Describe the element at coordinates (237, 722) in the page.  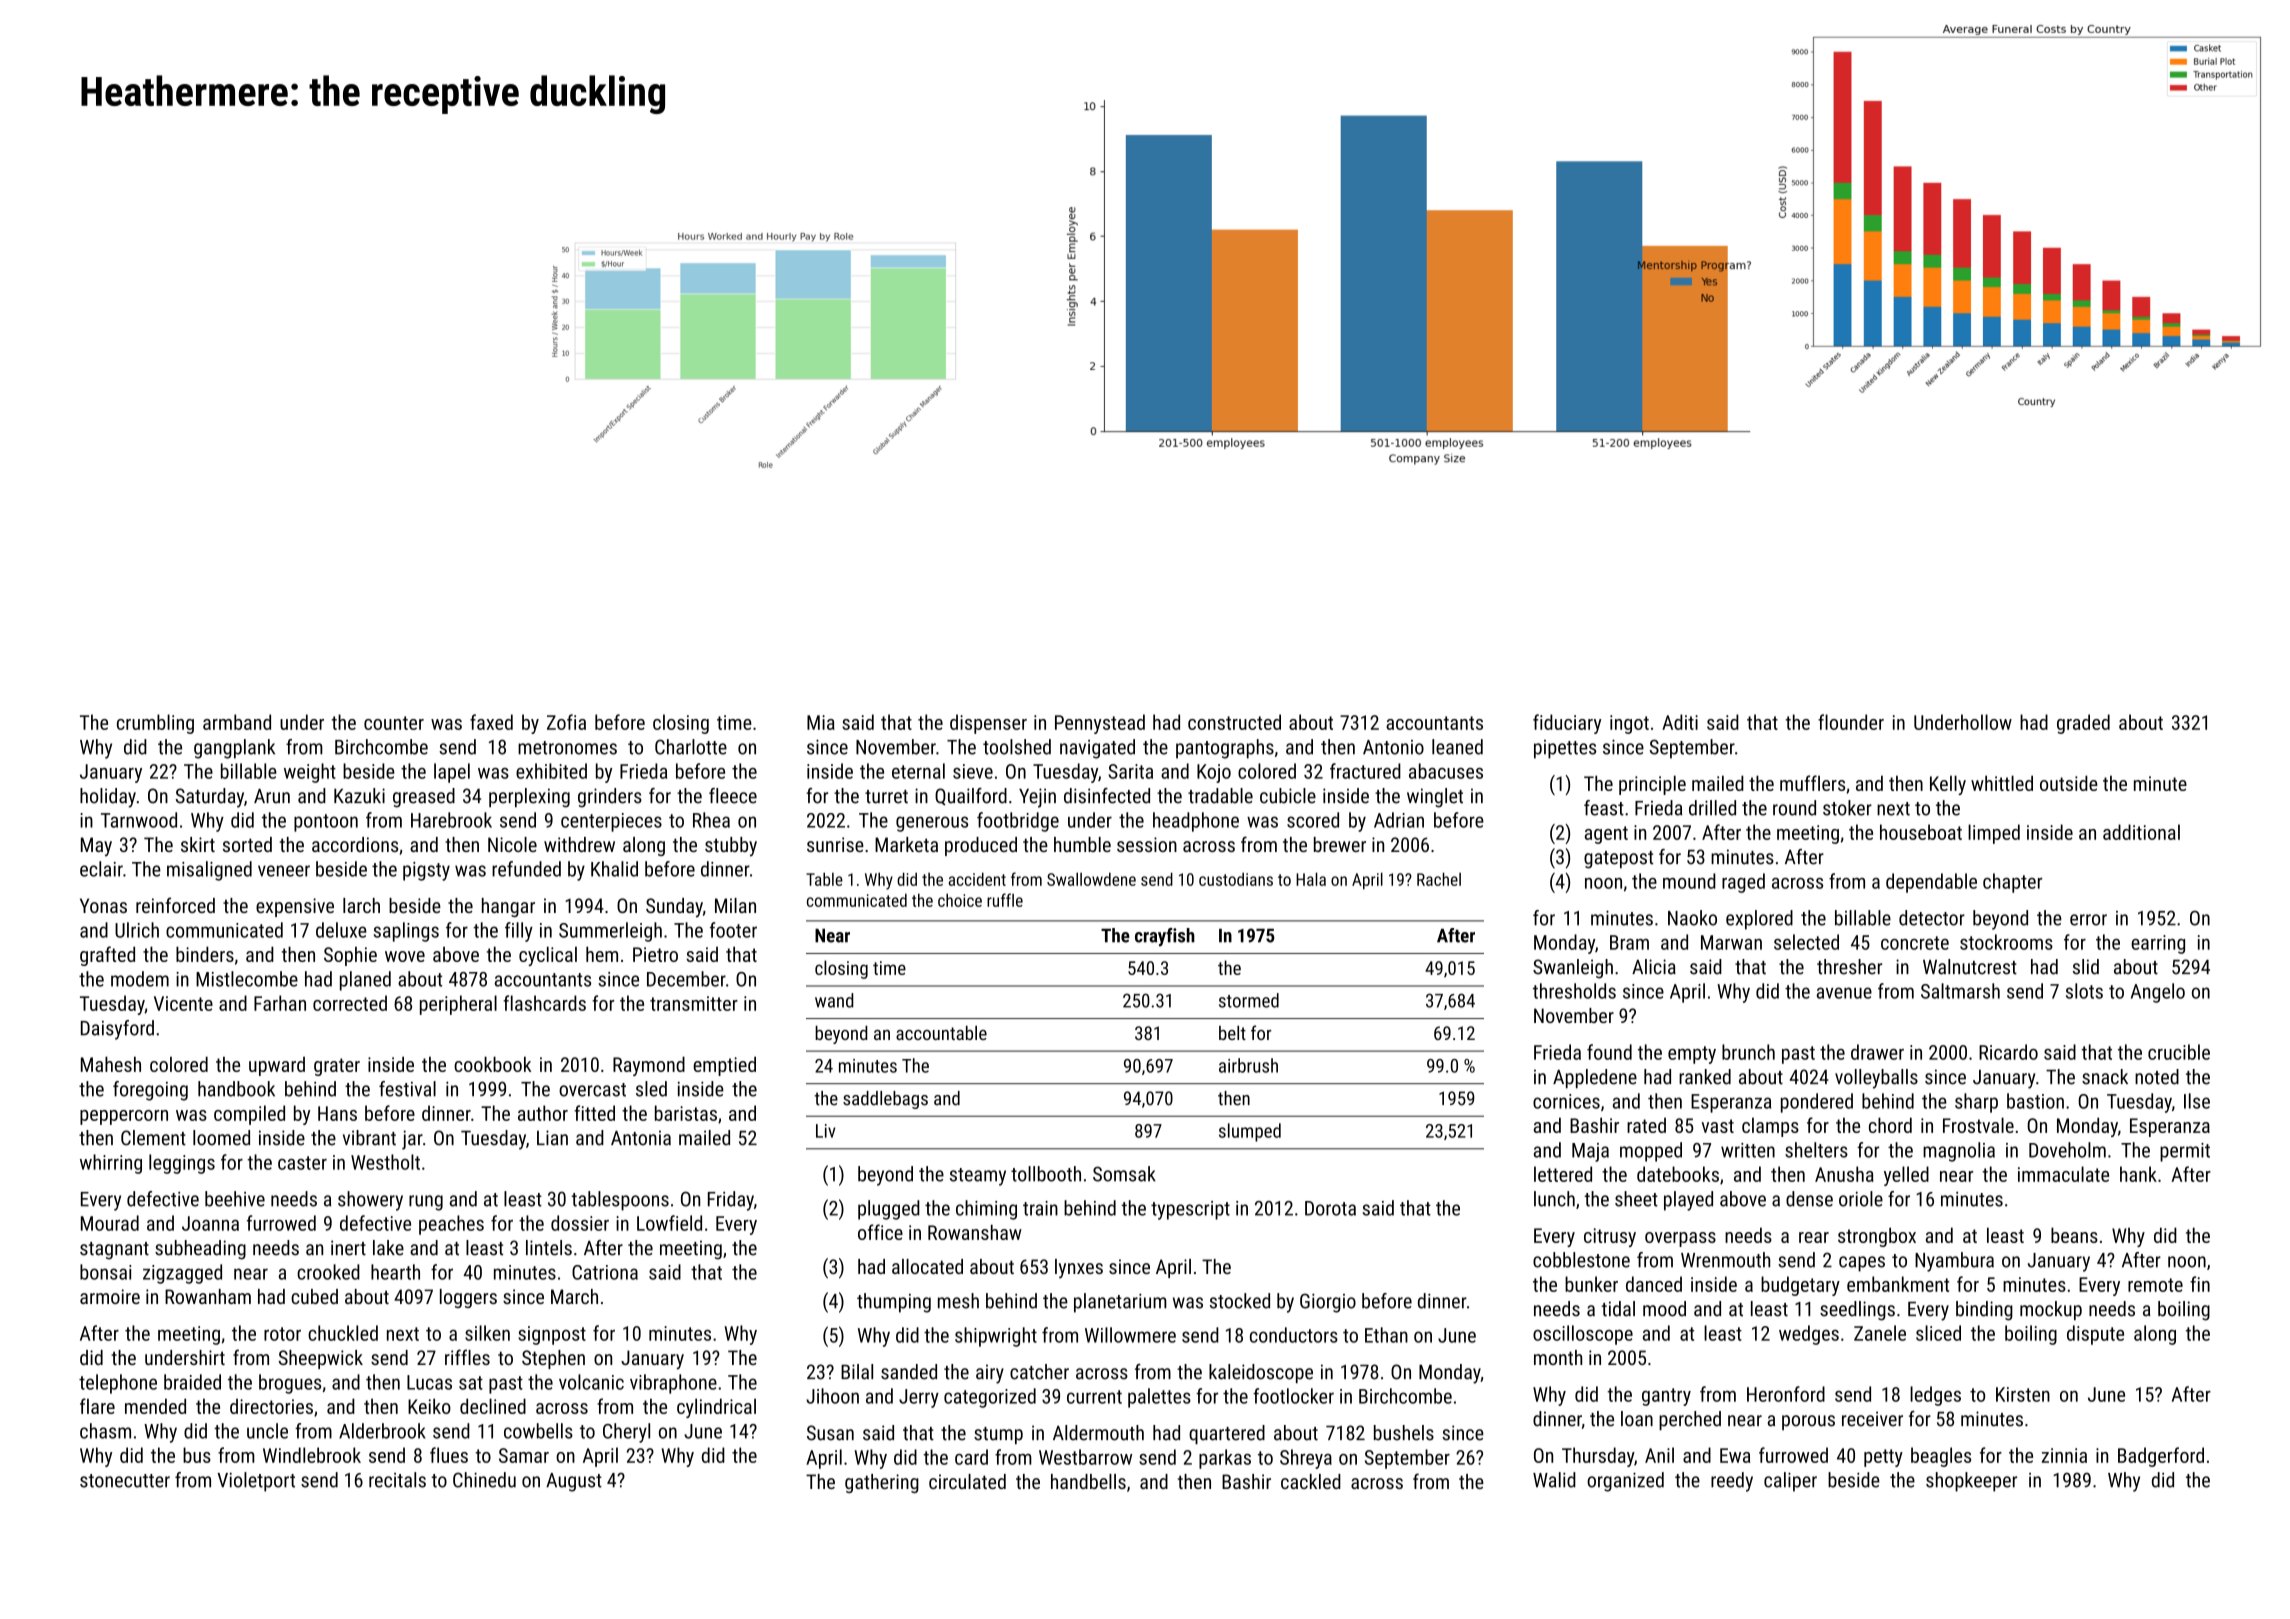
I see `armband` at that location.
